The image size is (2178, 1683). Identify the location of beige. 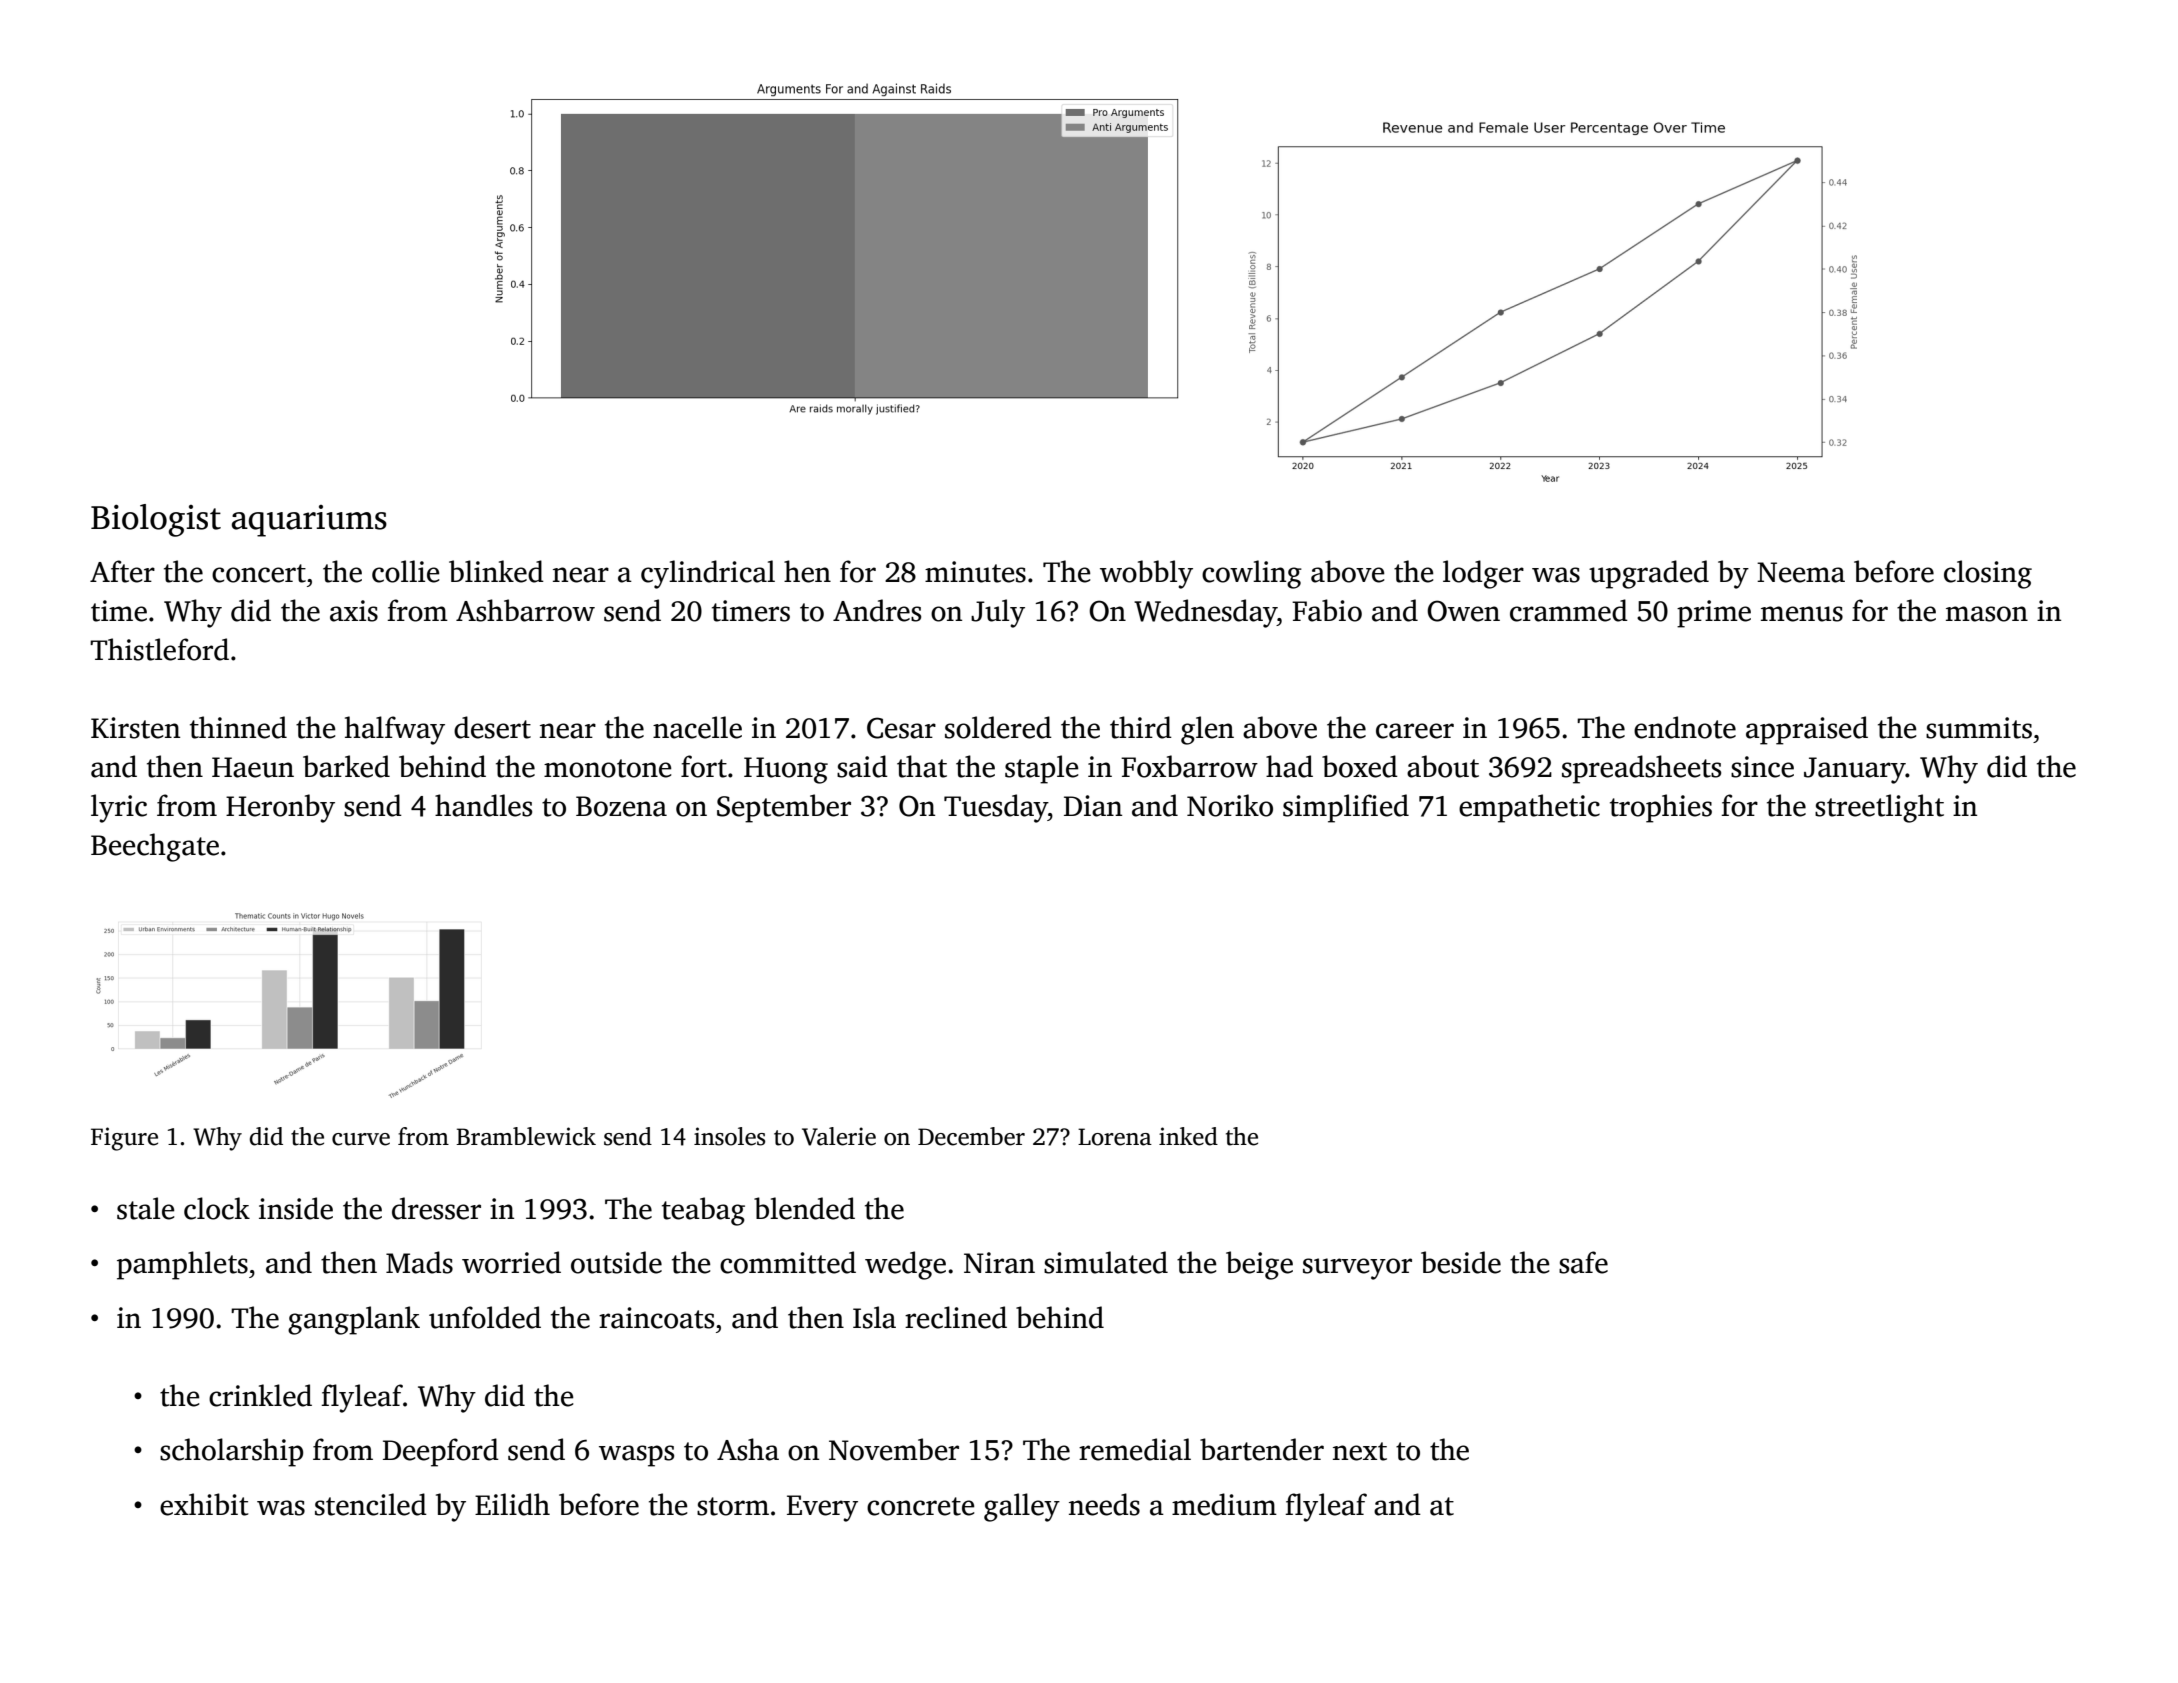
(1259, 1265).
